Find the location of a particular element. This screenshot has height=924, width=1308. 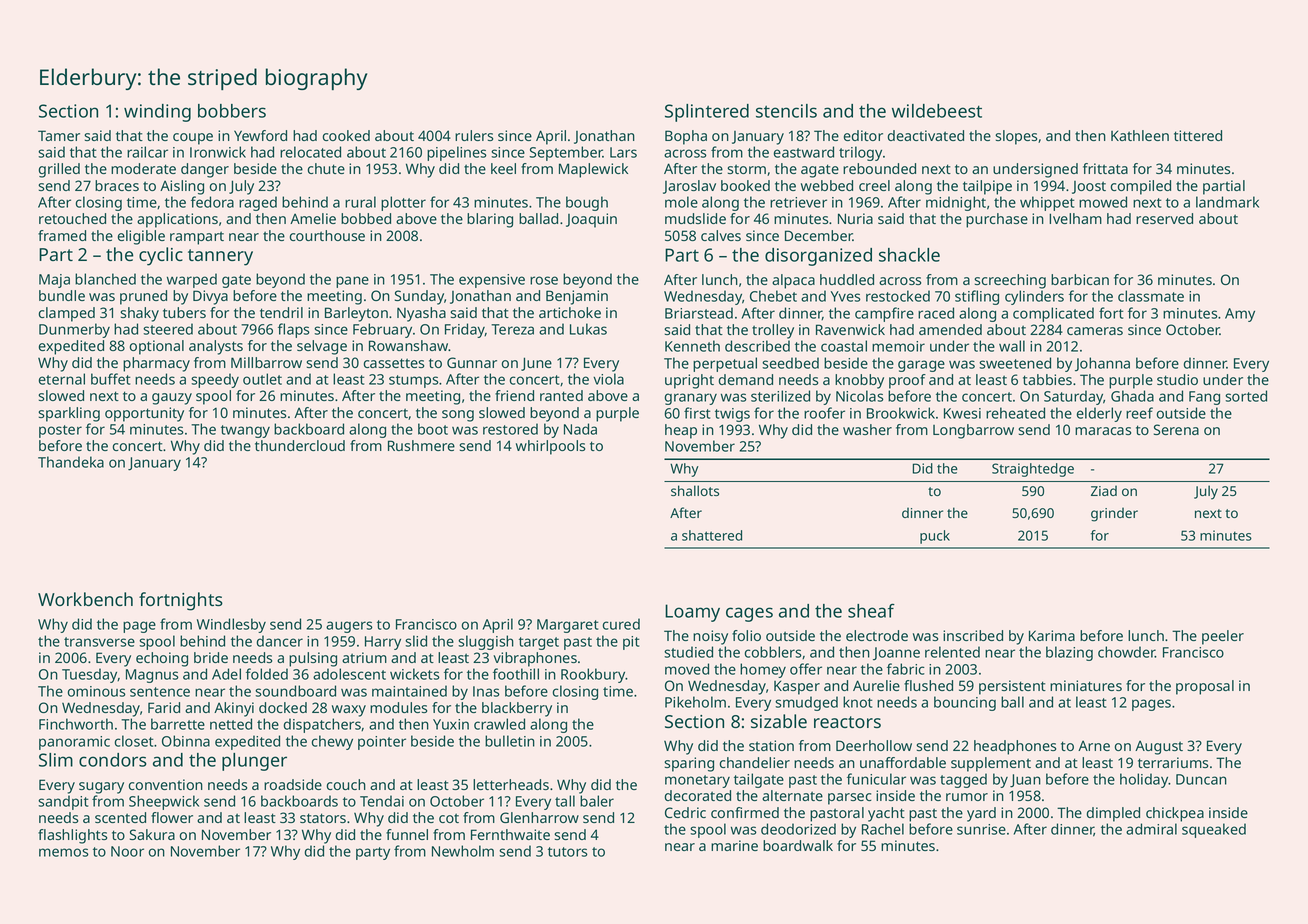

Noor is located at coordinates (127, 851).
